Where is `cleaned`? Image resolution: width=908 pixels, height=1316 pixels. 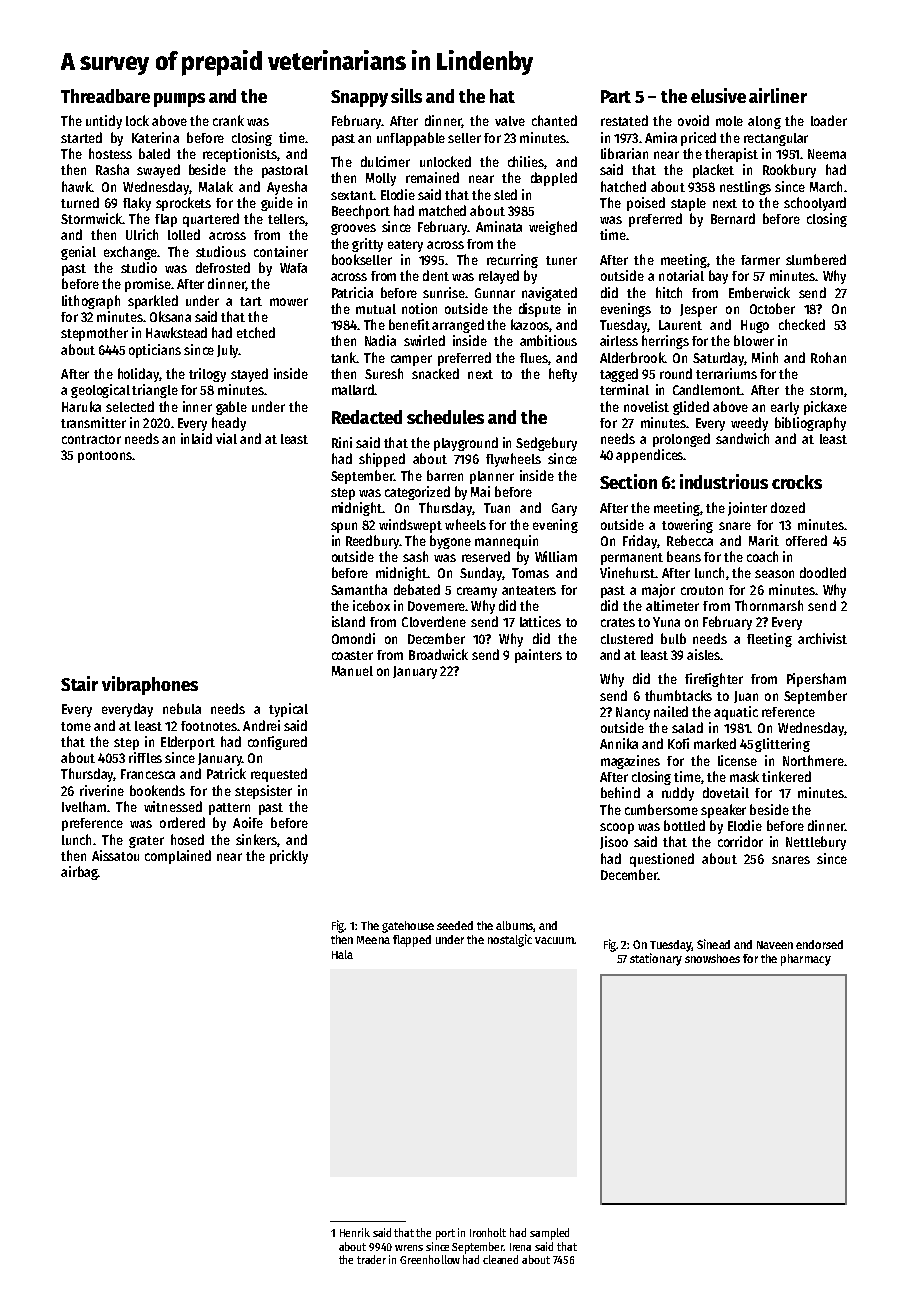 cleaned is located at coordinates (500, 1259).
